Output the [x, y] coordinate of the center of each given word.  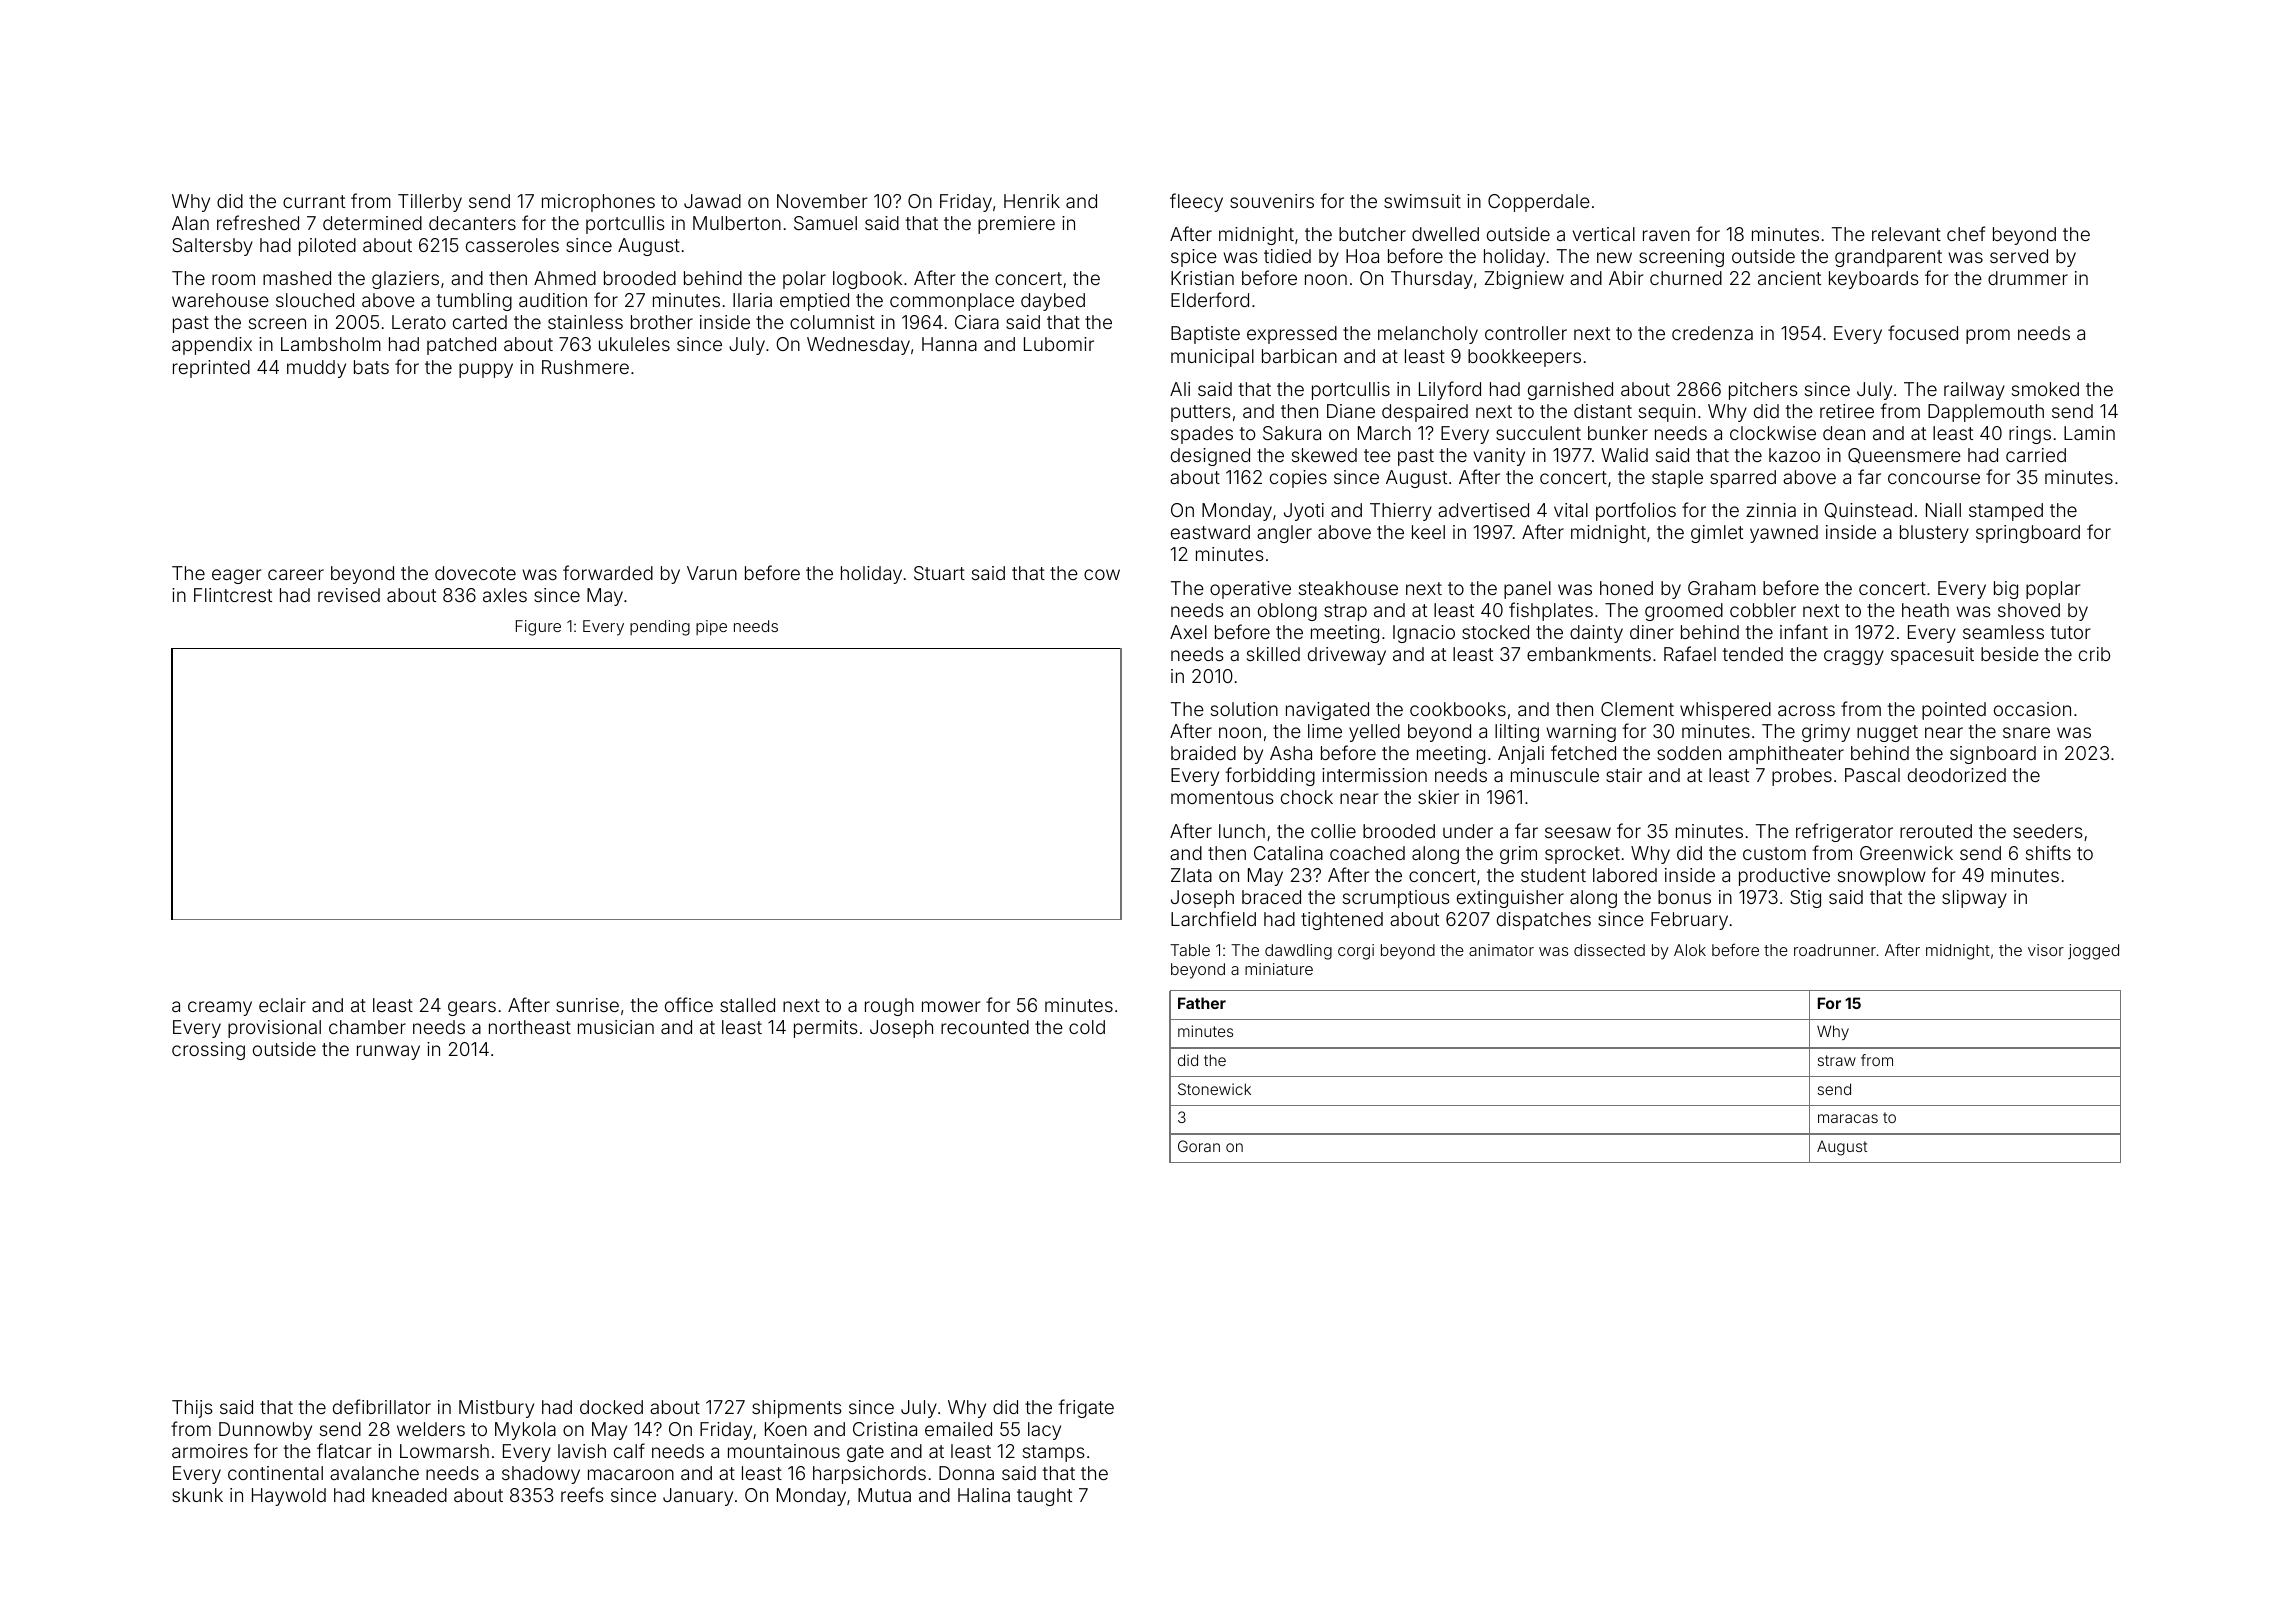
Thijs [192, 1409]
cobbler [1763, 610]
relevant [1906, 234]
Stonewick [1214, 1089]
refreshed [258, 222]
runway [388, 1052]
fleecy [1196, 202]
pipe [711, 628]
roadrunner [1835, 950]
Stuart [939, 573]
